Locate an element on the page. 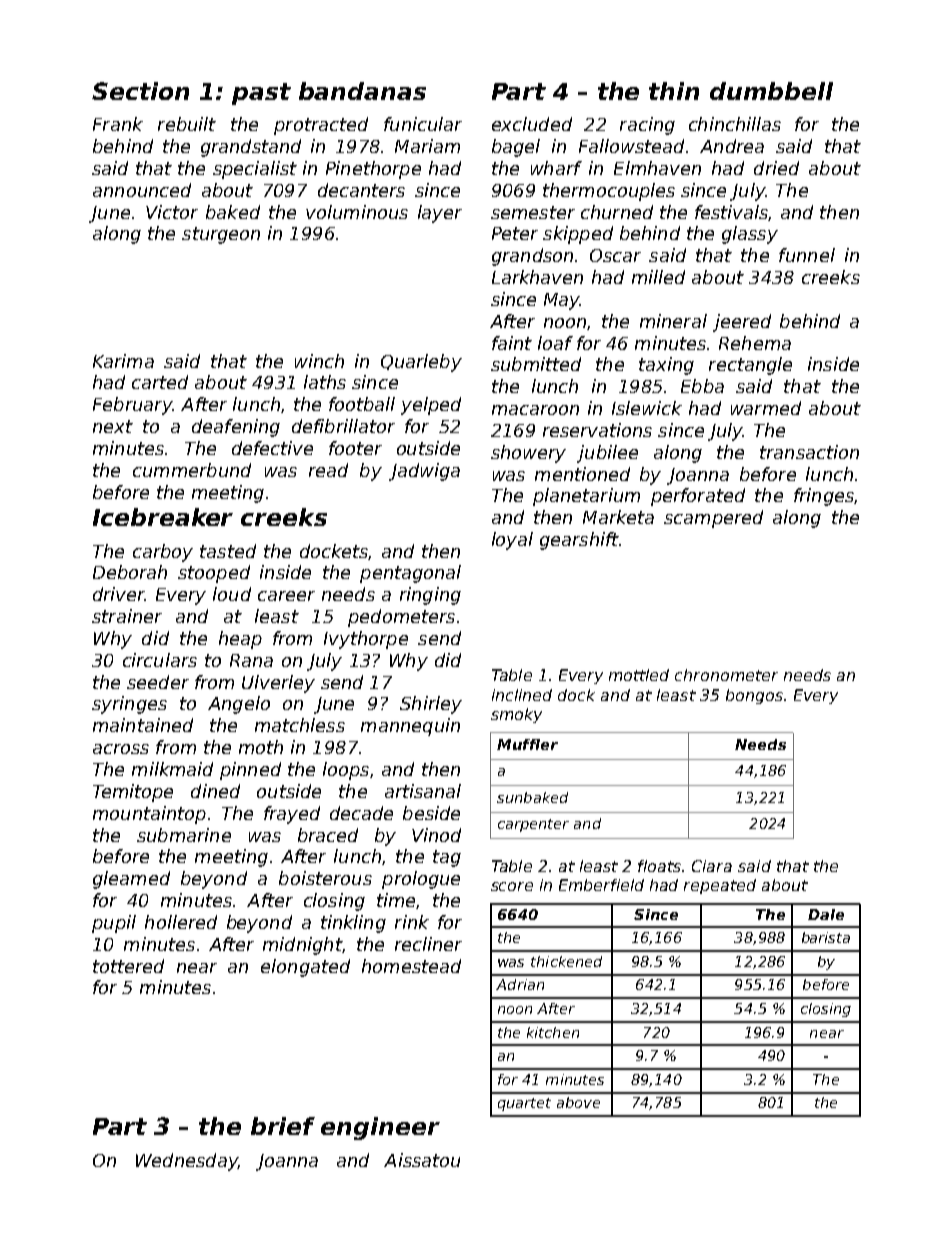 The image size is (952, 1233). gearshift is located at coordinates (579, 541).
